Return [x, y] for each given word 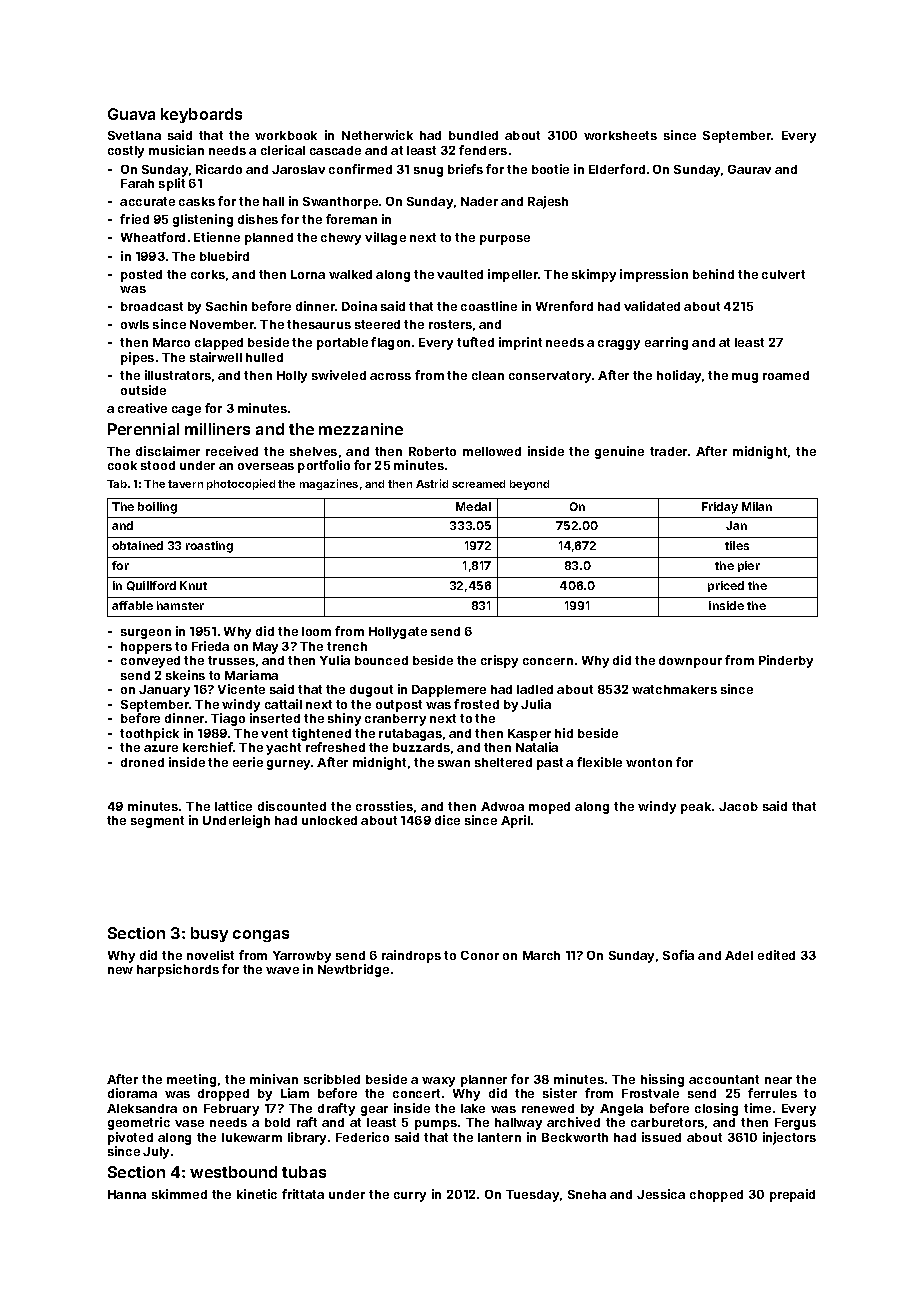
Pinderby [786, 661]
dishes [258, 219]
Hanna [127, 1194]
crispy [499, 661]
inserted [275, 718]
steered [377, 324]
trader [668, 451]
